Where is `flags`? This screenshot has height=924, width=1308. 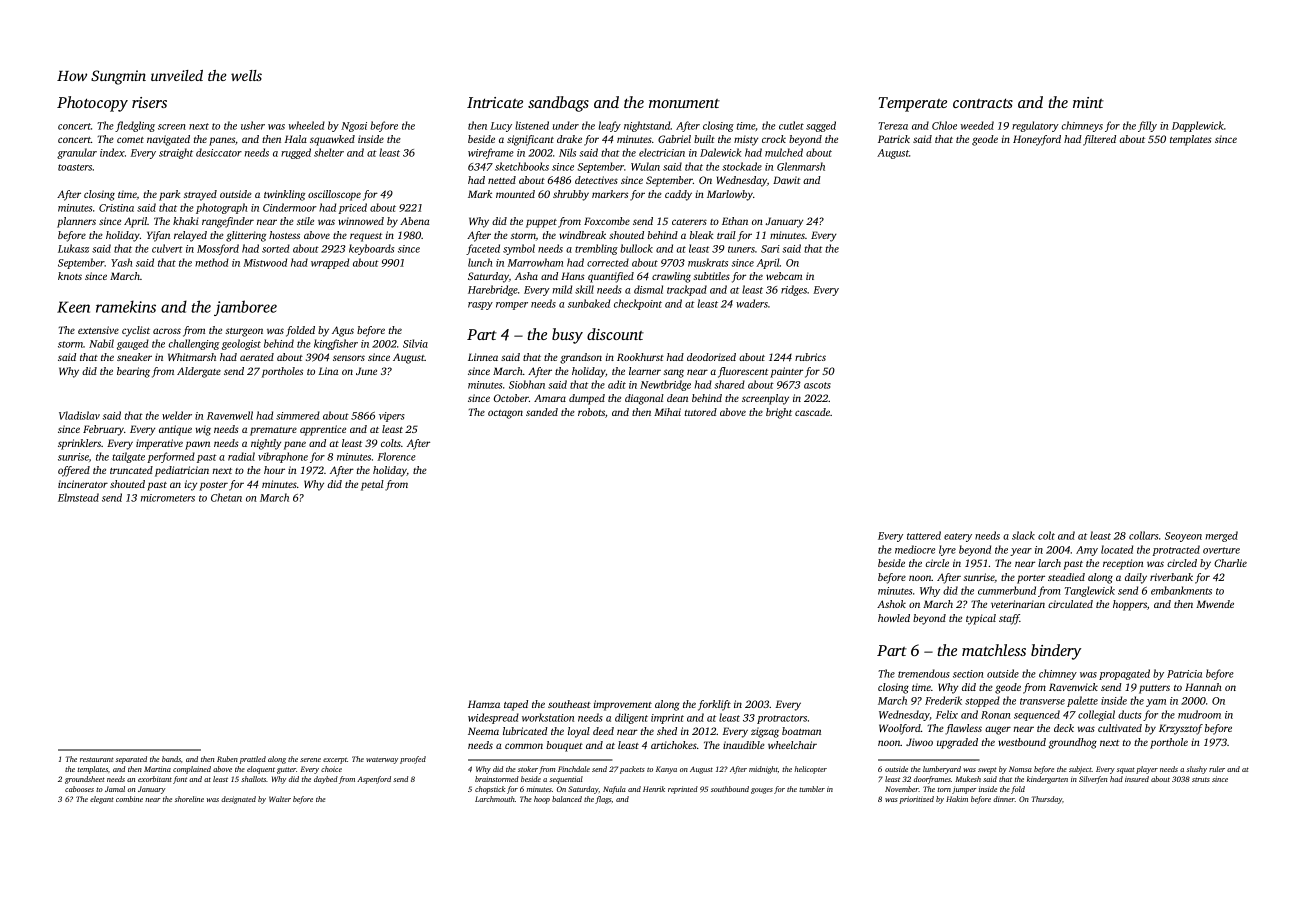 flags is located at coordinates (603, 800).
